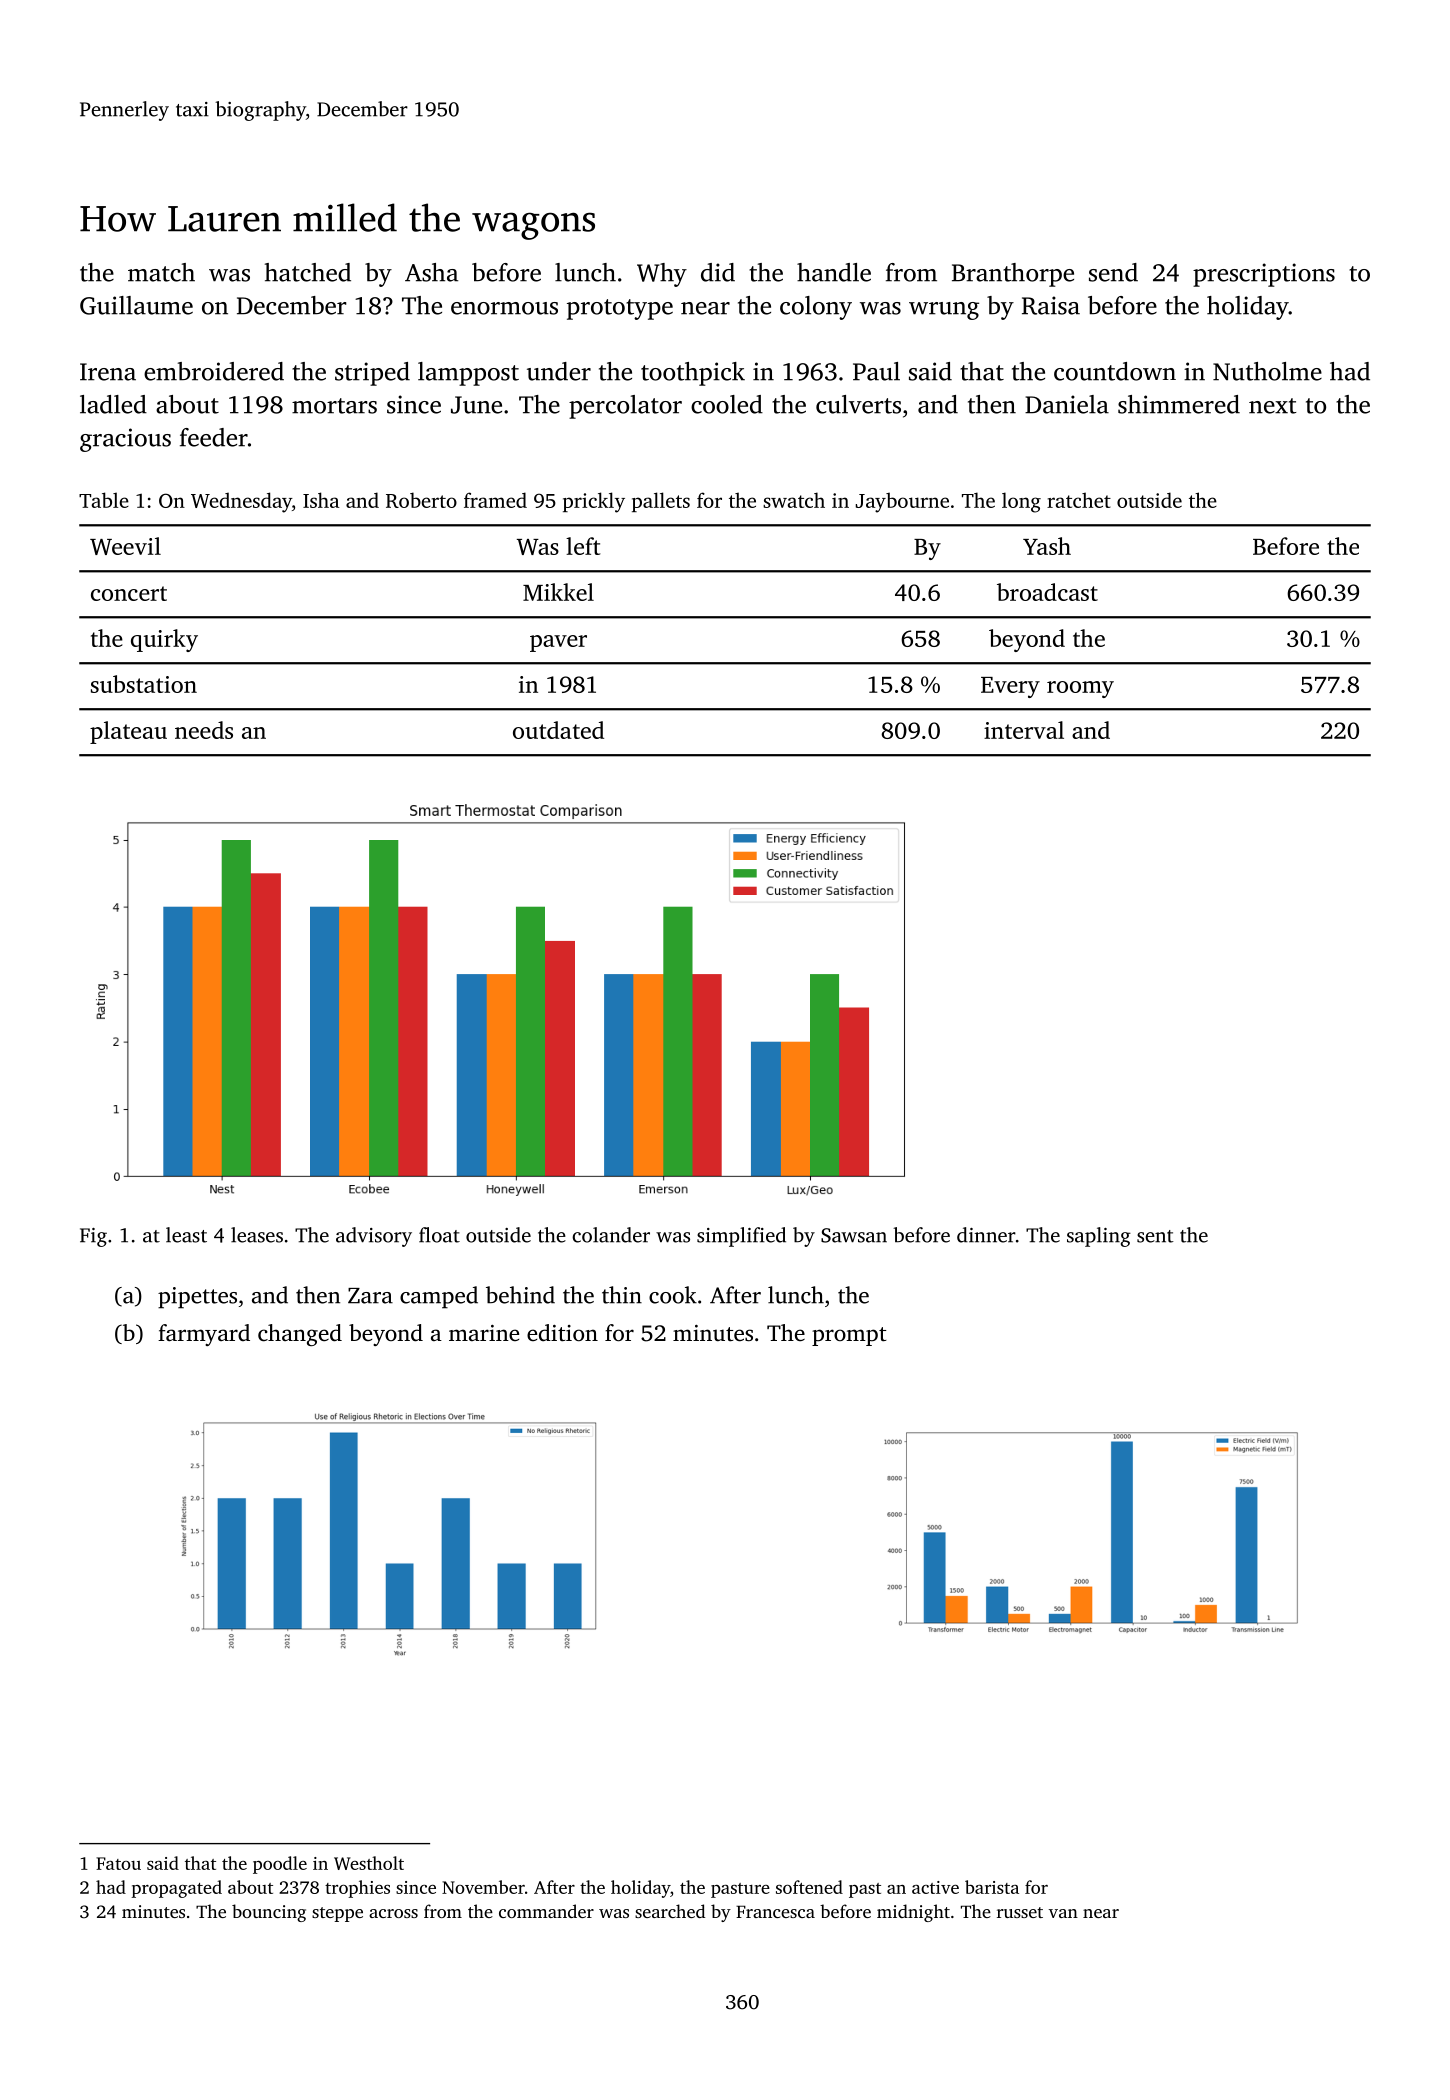 The height and width of the screenshot is (2100, 1450). Describe the element at coordinates (1099, 1237) in the screenshot. I see `sapling` at that location.
